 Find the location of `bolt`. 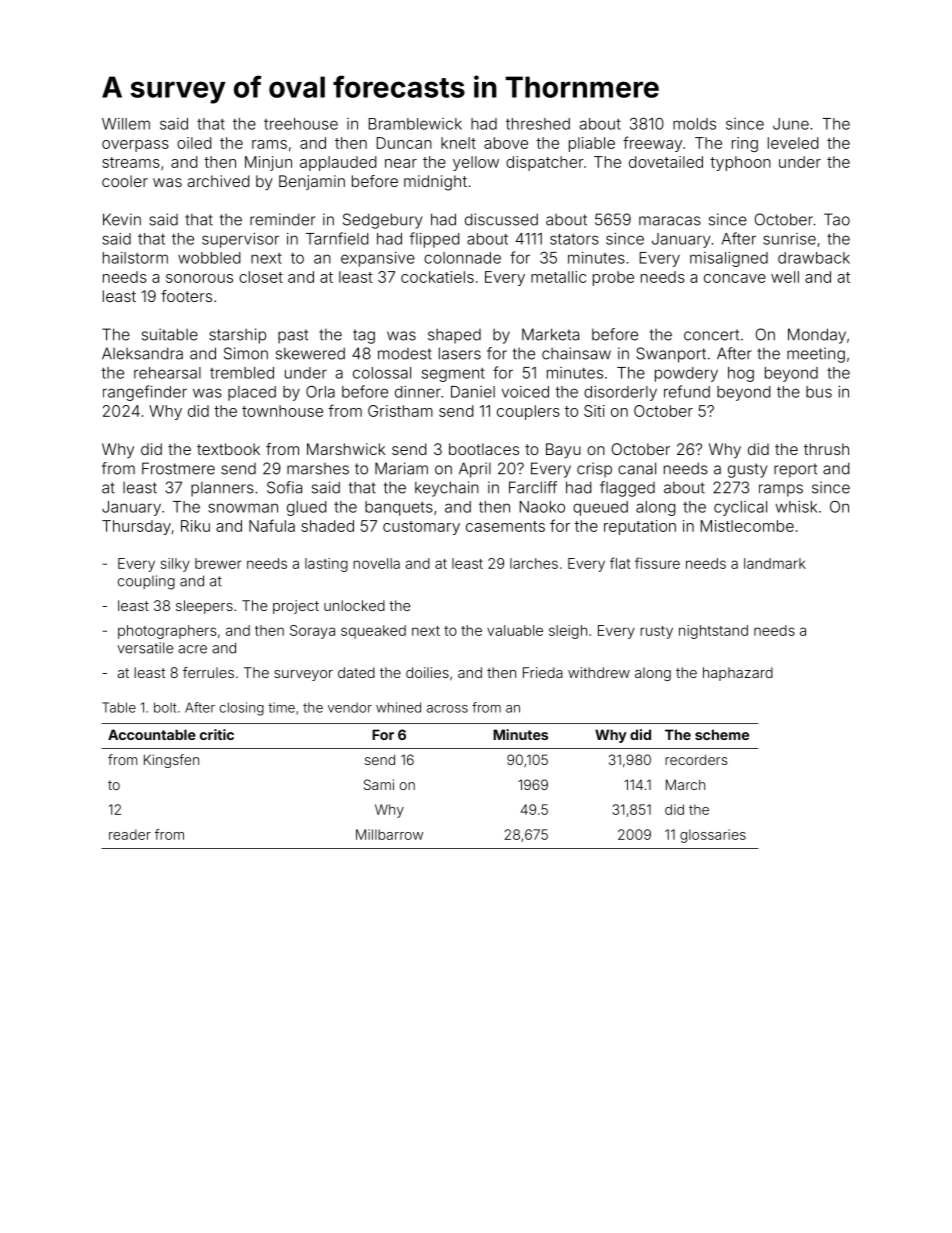

bolt is located at coordinates (165, 707).
